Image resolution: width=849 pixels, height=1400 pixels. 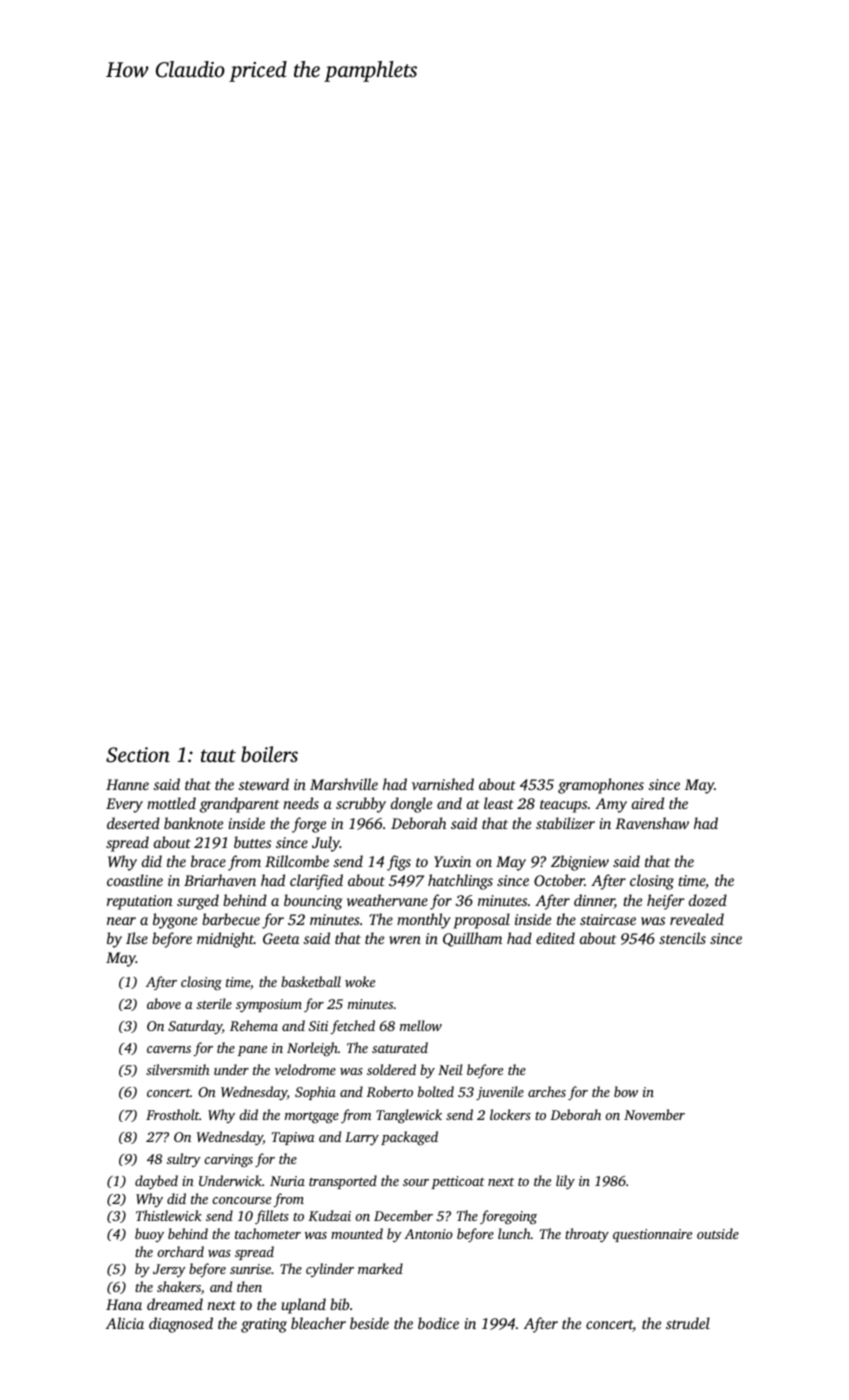 What do you see at coordinates (329, 1215) in the screenshot?
I see `Kudzai` at bounding box center [329, 1215].
